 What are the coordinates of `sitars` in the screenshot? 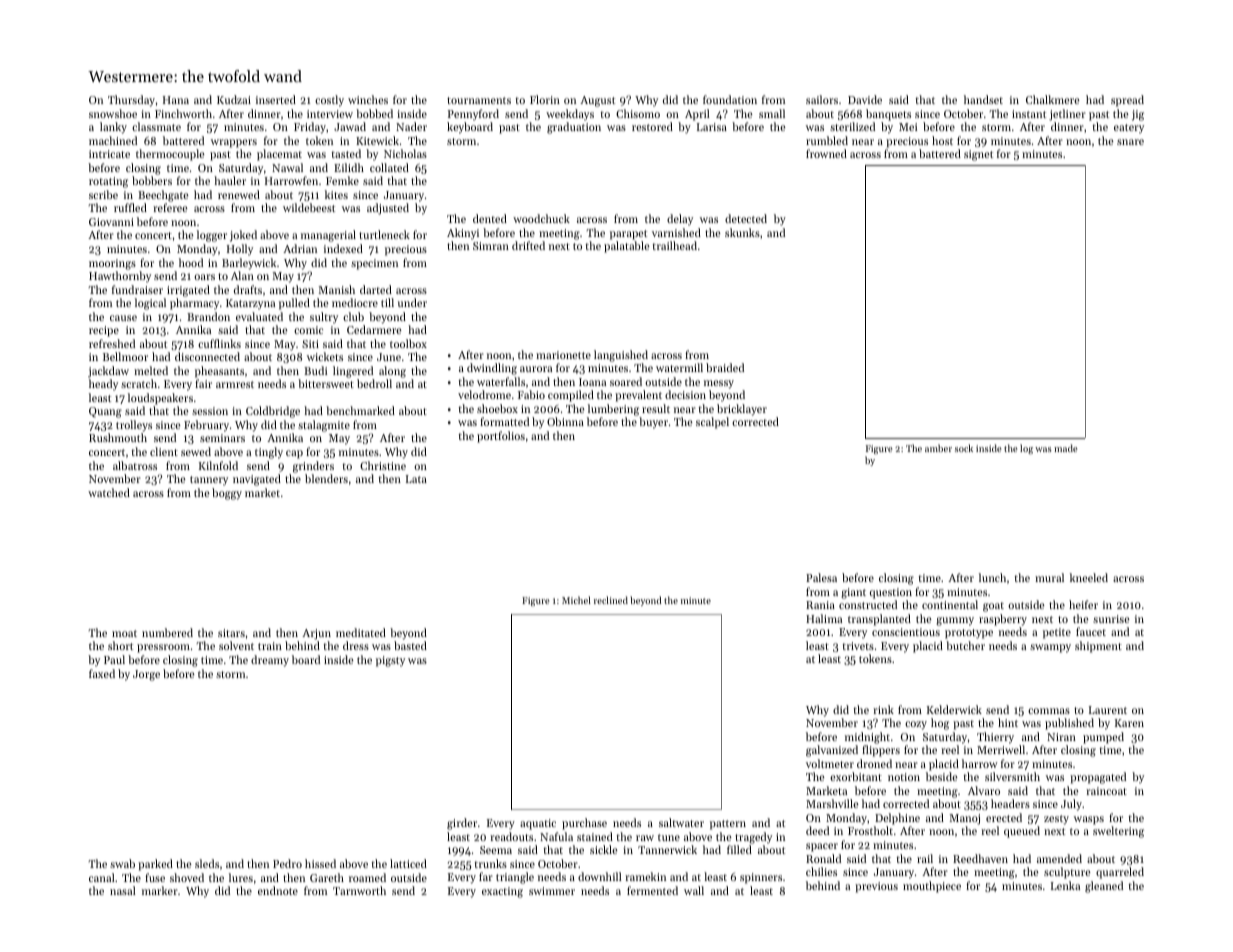 It's located at (231, 633).
